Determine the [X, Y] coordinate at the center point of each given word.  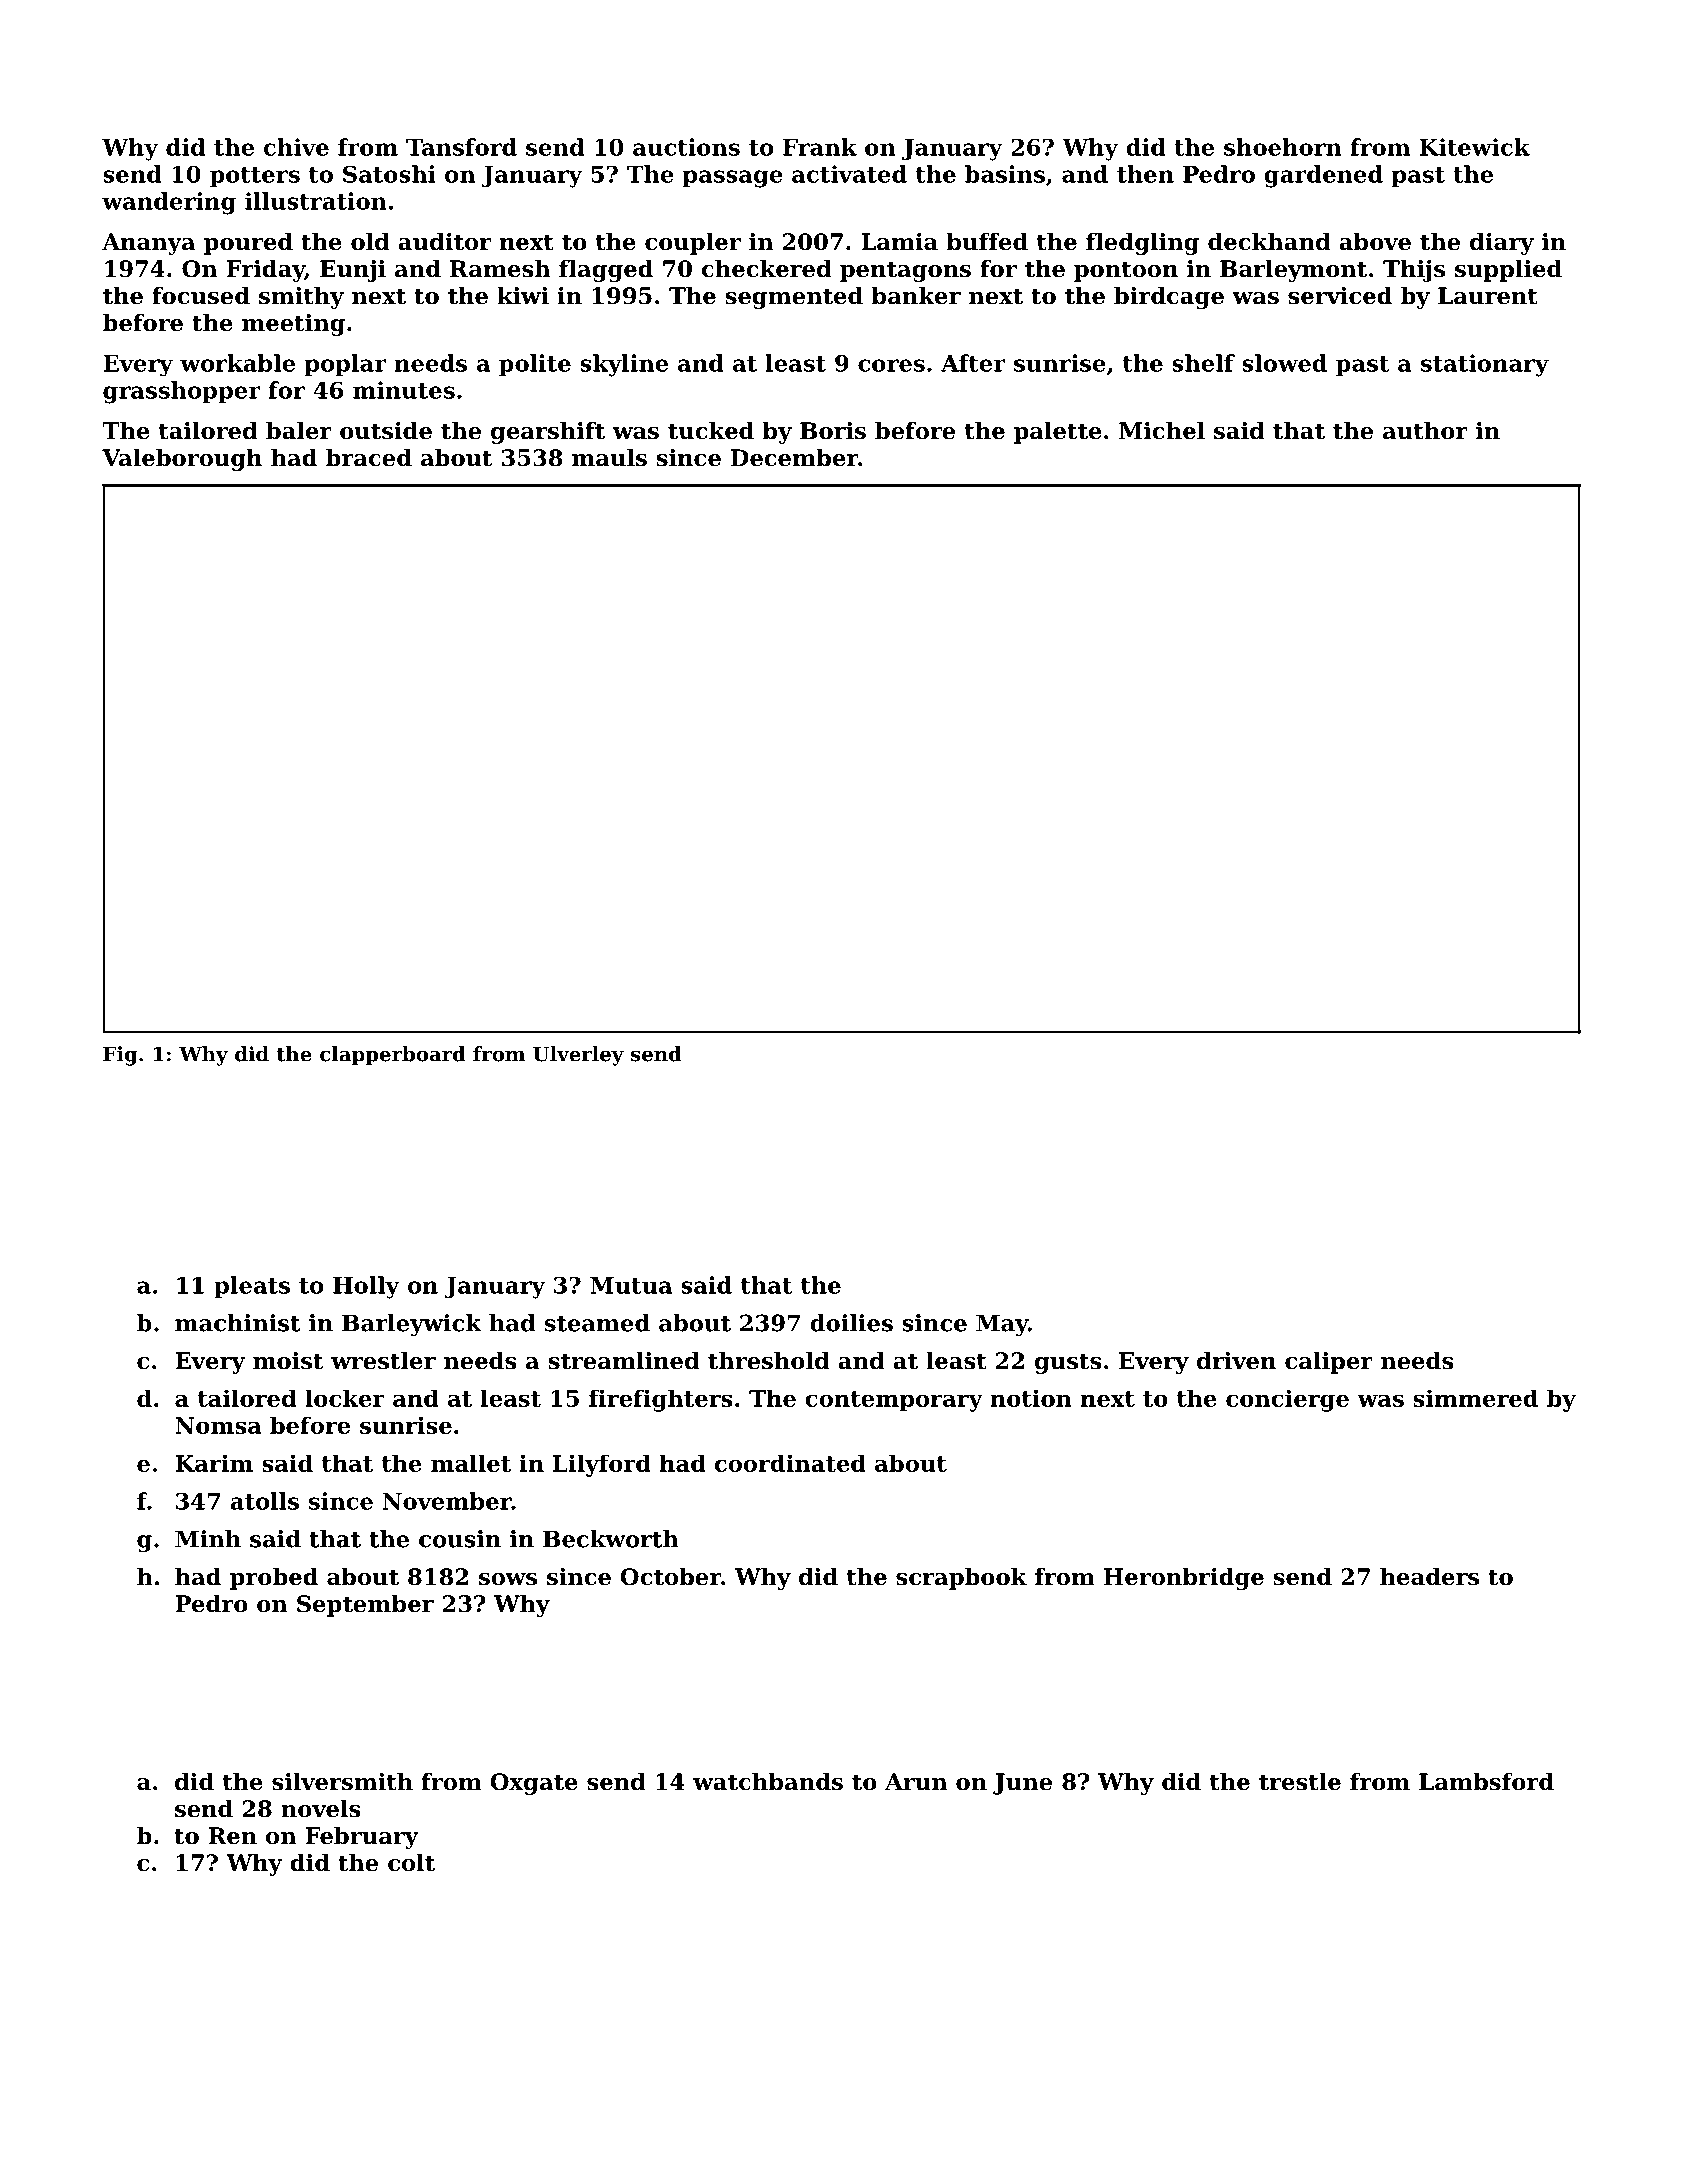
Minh [208, 1539]
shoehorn [1283, 147]
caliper [1329, 1363]
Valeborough [182, 460]
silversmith [342, 1782]
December [794, 458]
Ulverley [578, 1056]
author [1425, 431]
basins [1005, 174]
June [1022, 1784]
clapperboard [393, 1056]
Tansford [461, 147]
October [670, 1577]
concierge [1287, 1400]
